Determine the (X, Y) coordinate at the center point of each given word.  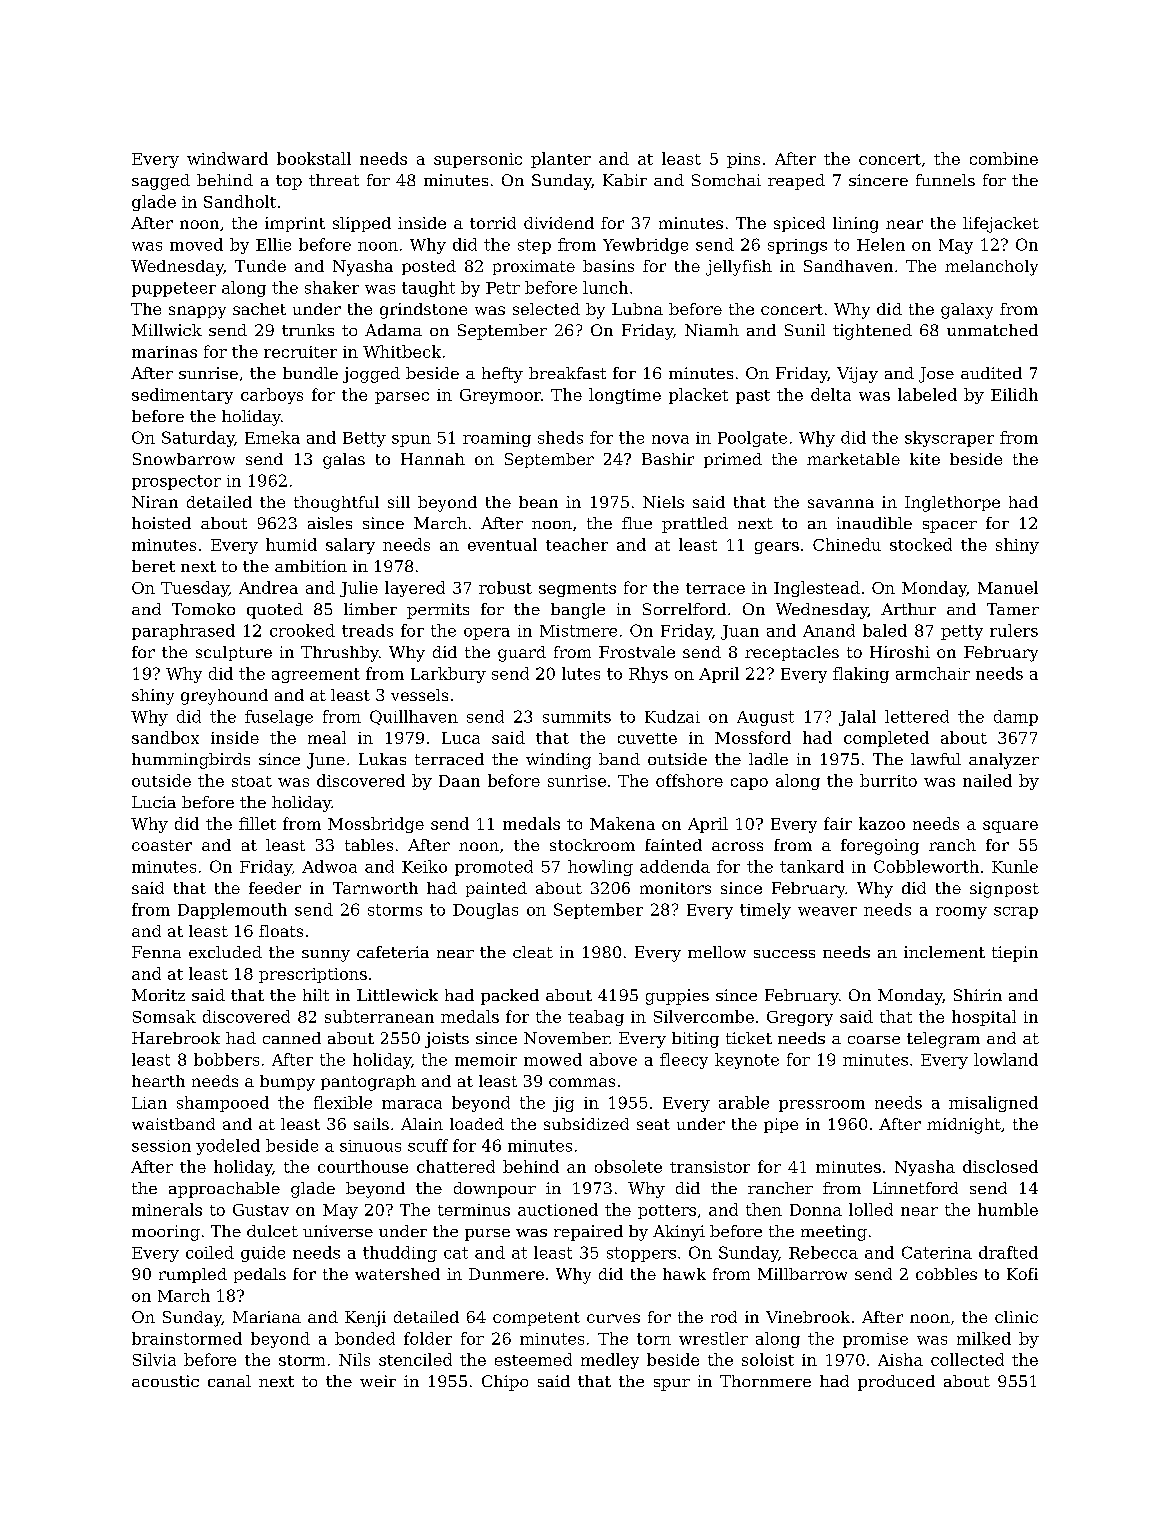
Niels (663, 502)
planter (561, 160)
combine (1004, 158)
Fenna (156, 952)
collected (967, 1359)
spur (672, 1385)
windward (227, 158)
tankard (812, 866)
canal (229, 1381)
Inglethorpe (952, 504)
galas (344, 461)
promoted (494, 868)
